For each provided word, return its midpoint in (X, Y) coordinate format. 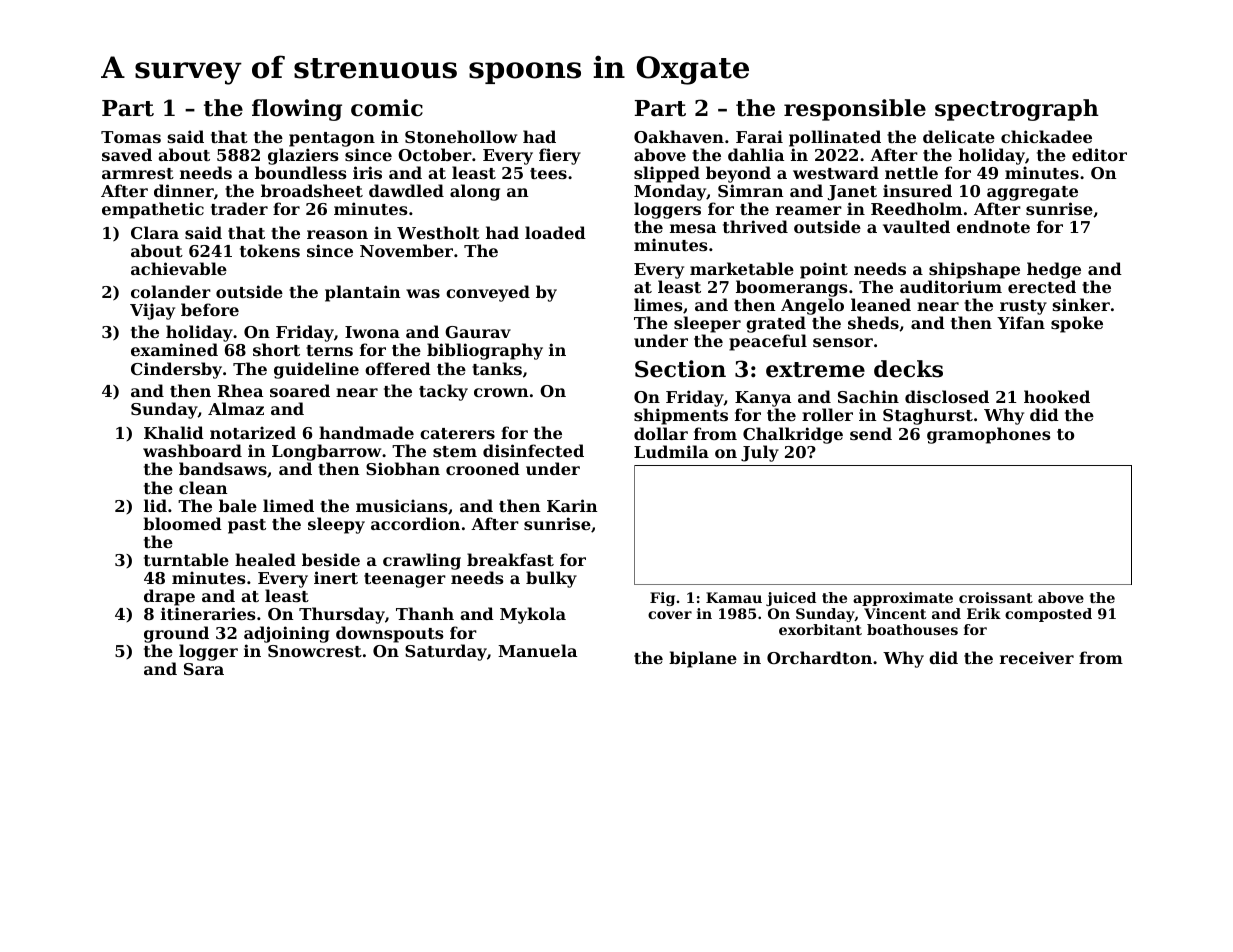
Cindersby (176, 370)
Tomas (131, 137)
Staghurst (928, 416)
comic (387, 108)
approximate (903, 599)
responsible (855, 110)
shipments (681, 416)
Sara (204, 669)
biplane (703, 659)
